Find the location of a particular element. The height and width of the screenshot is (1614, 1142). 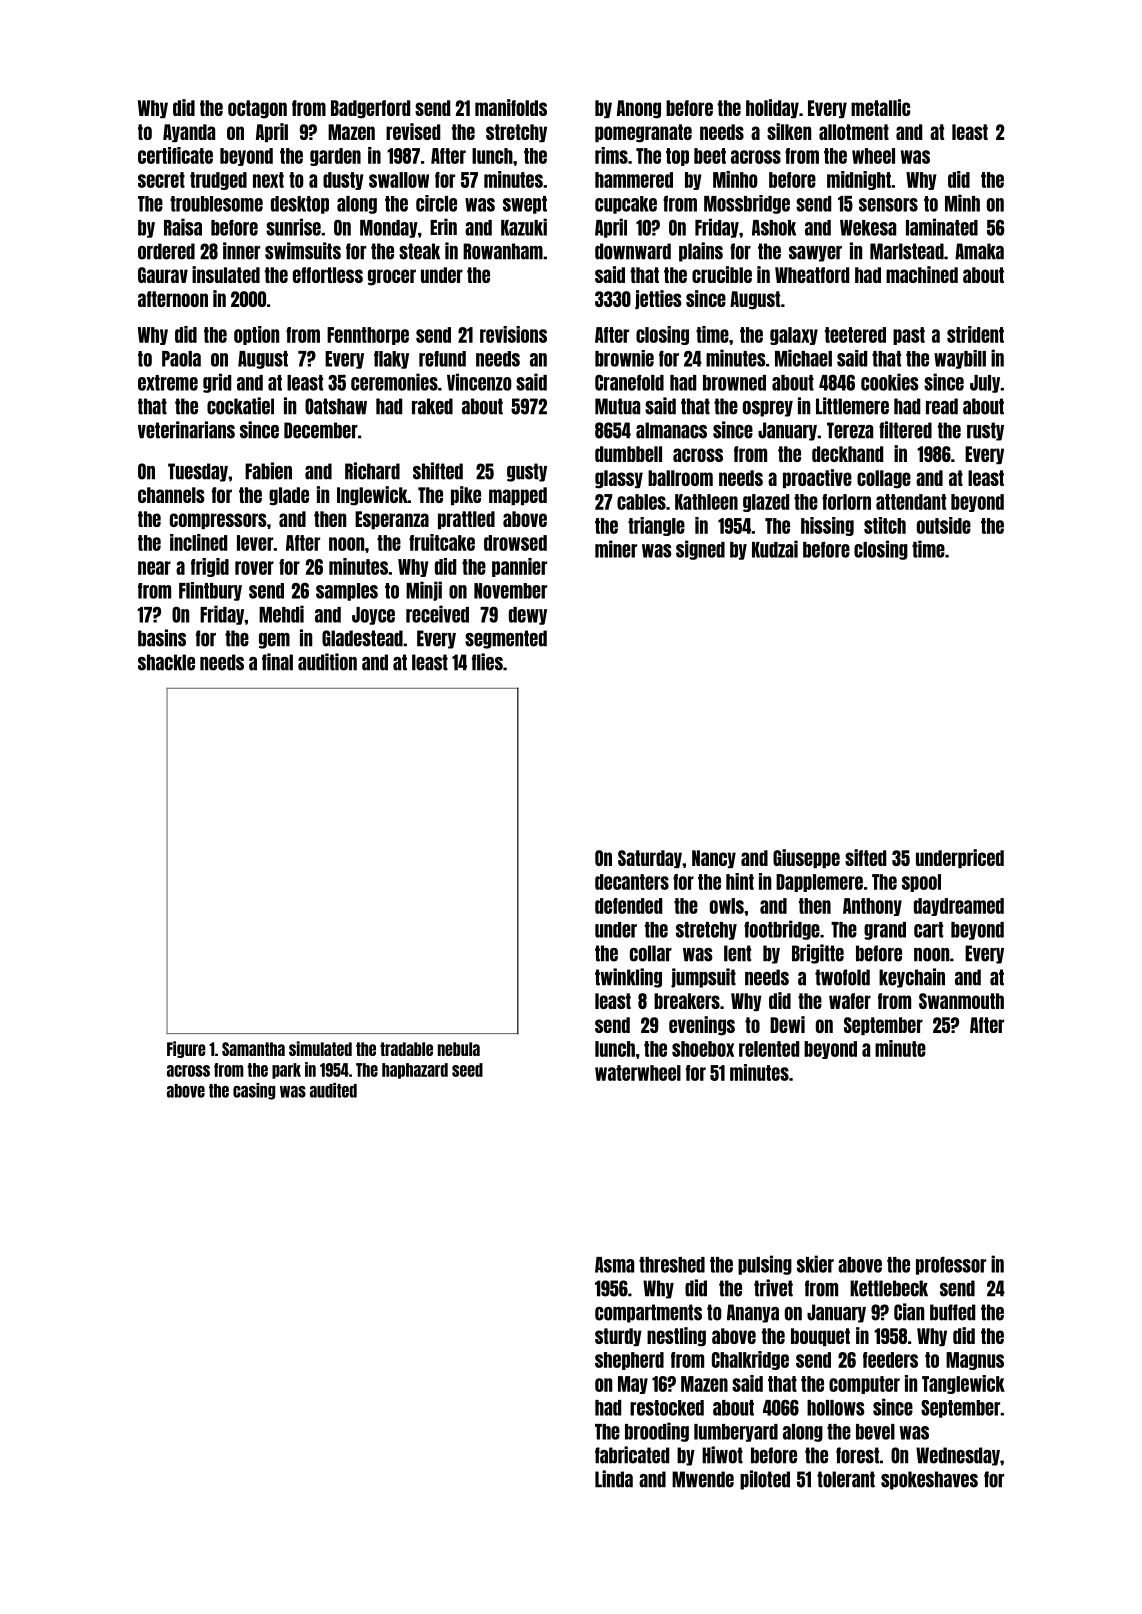

miner is located at coordinates (616, 549).
